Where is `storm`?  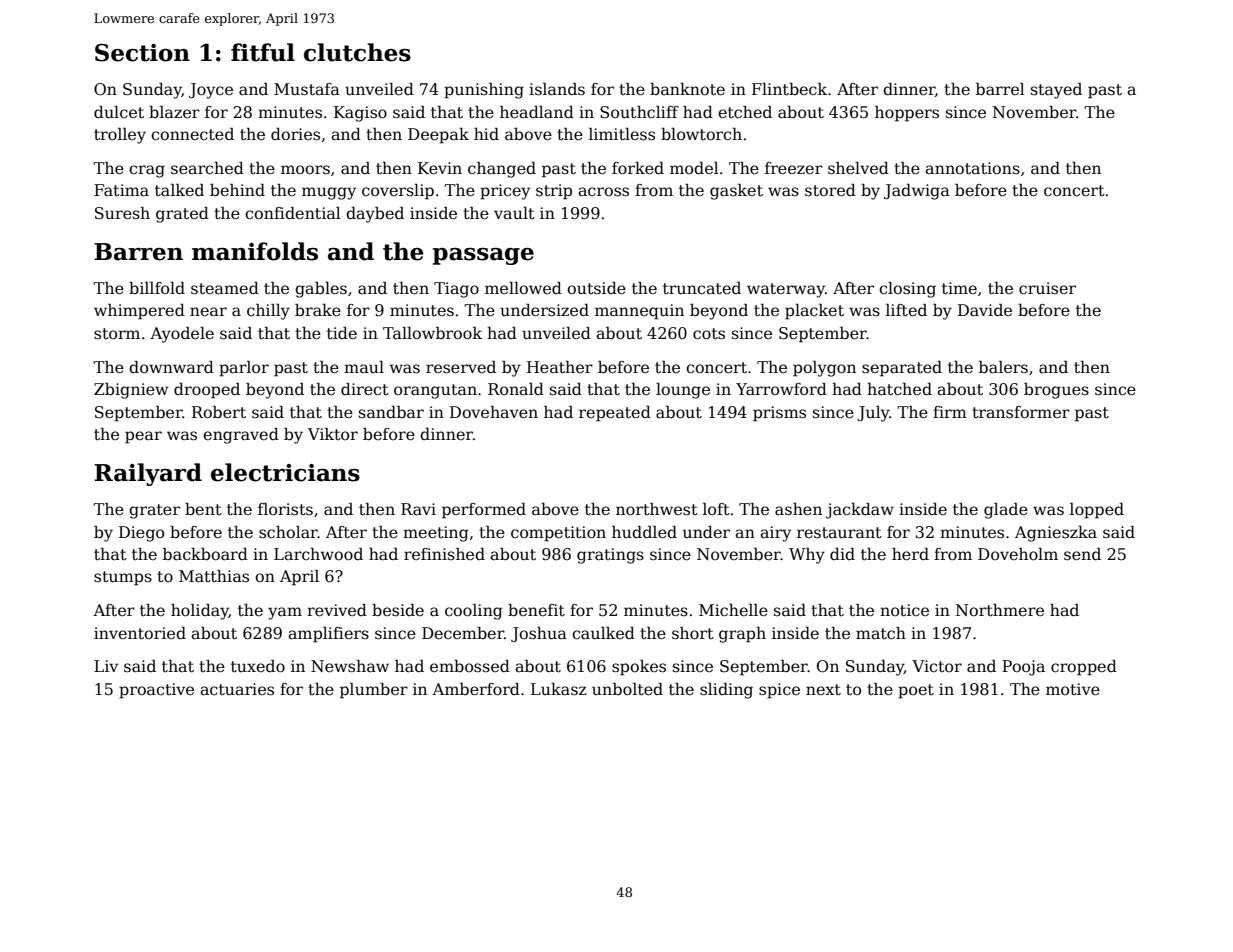
storm is located at coordinates (117, 333).
